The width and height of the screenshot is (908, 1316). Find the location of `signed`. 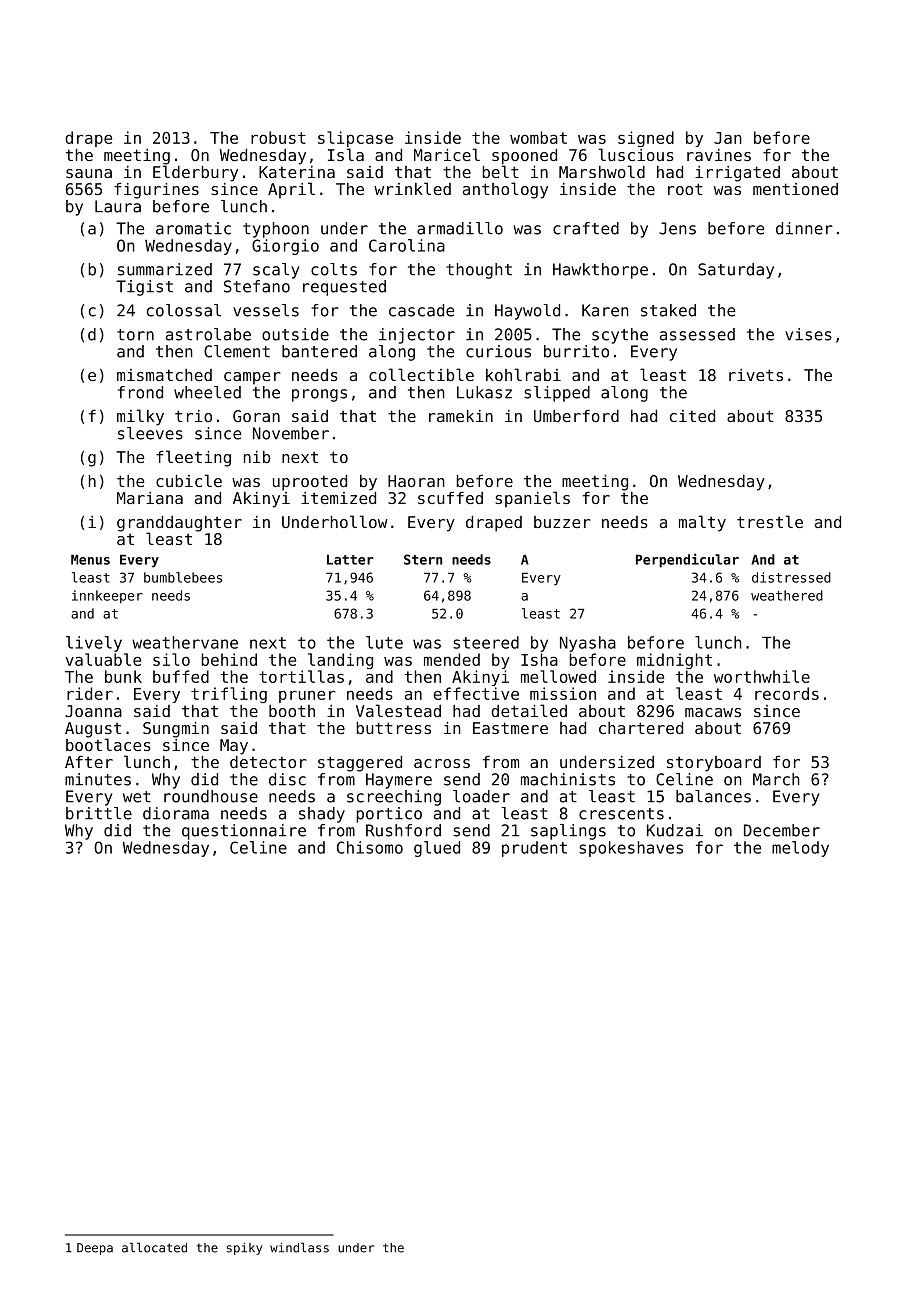

signed is located at coordinates (646, 139).
